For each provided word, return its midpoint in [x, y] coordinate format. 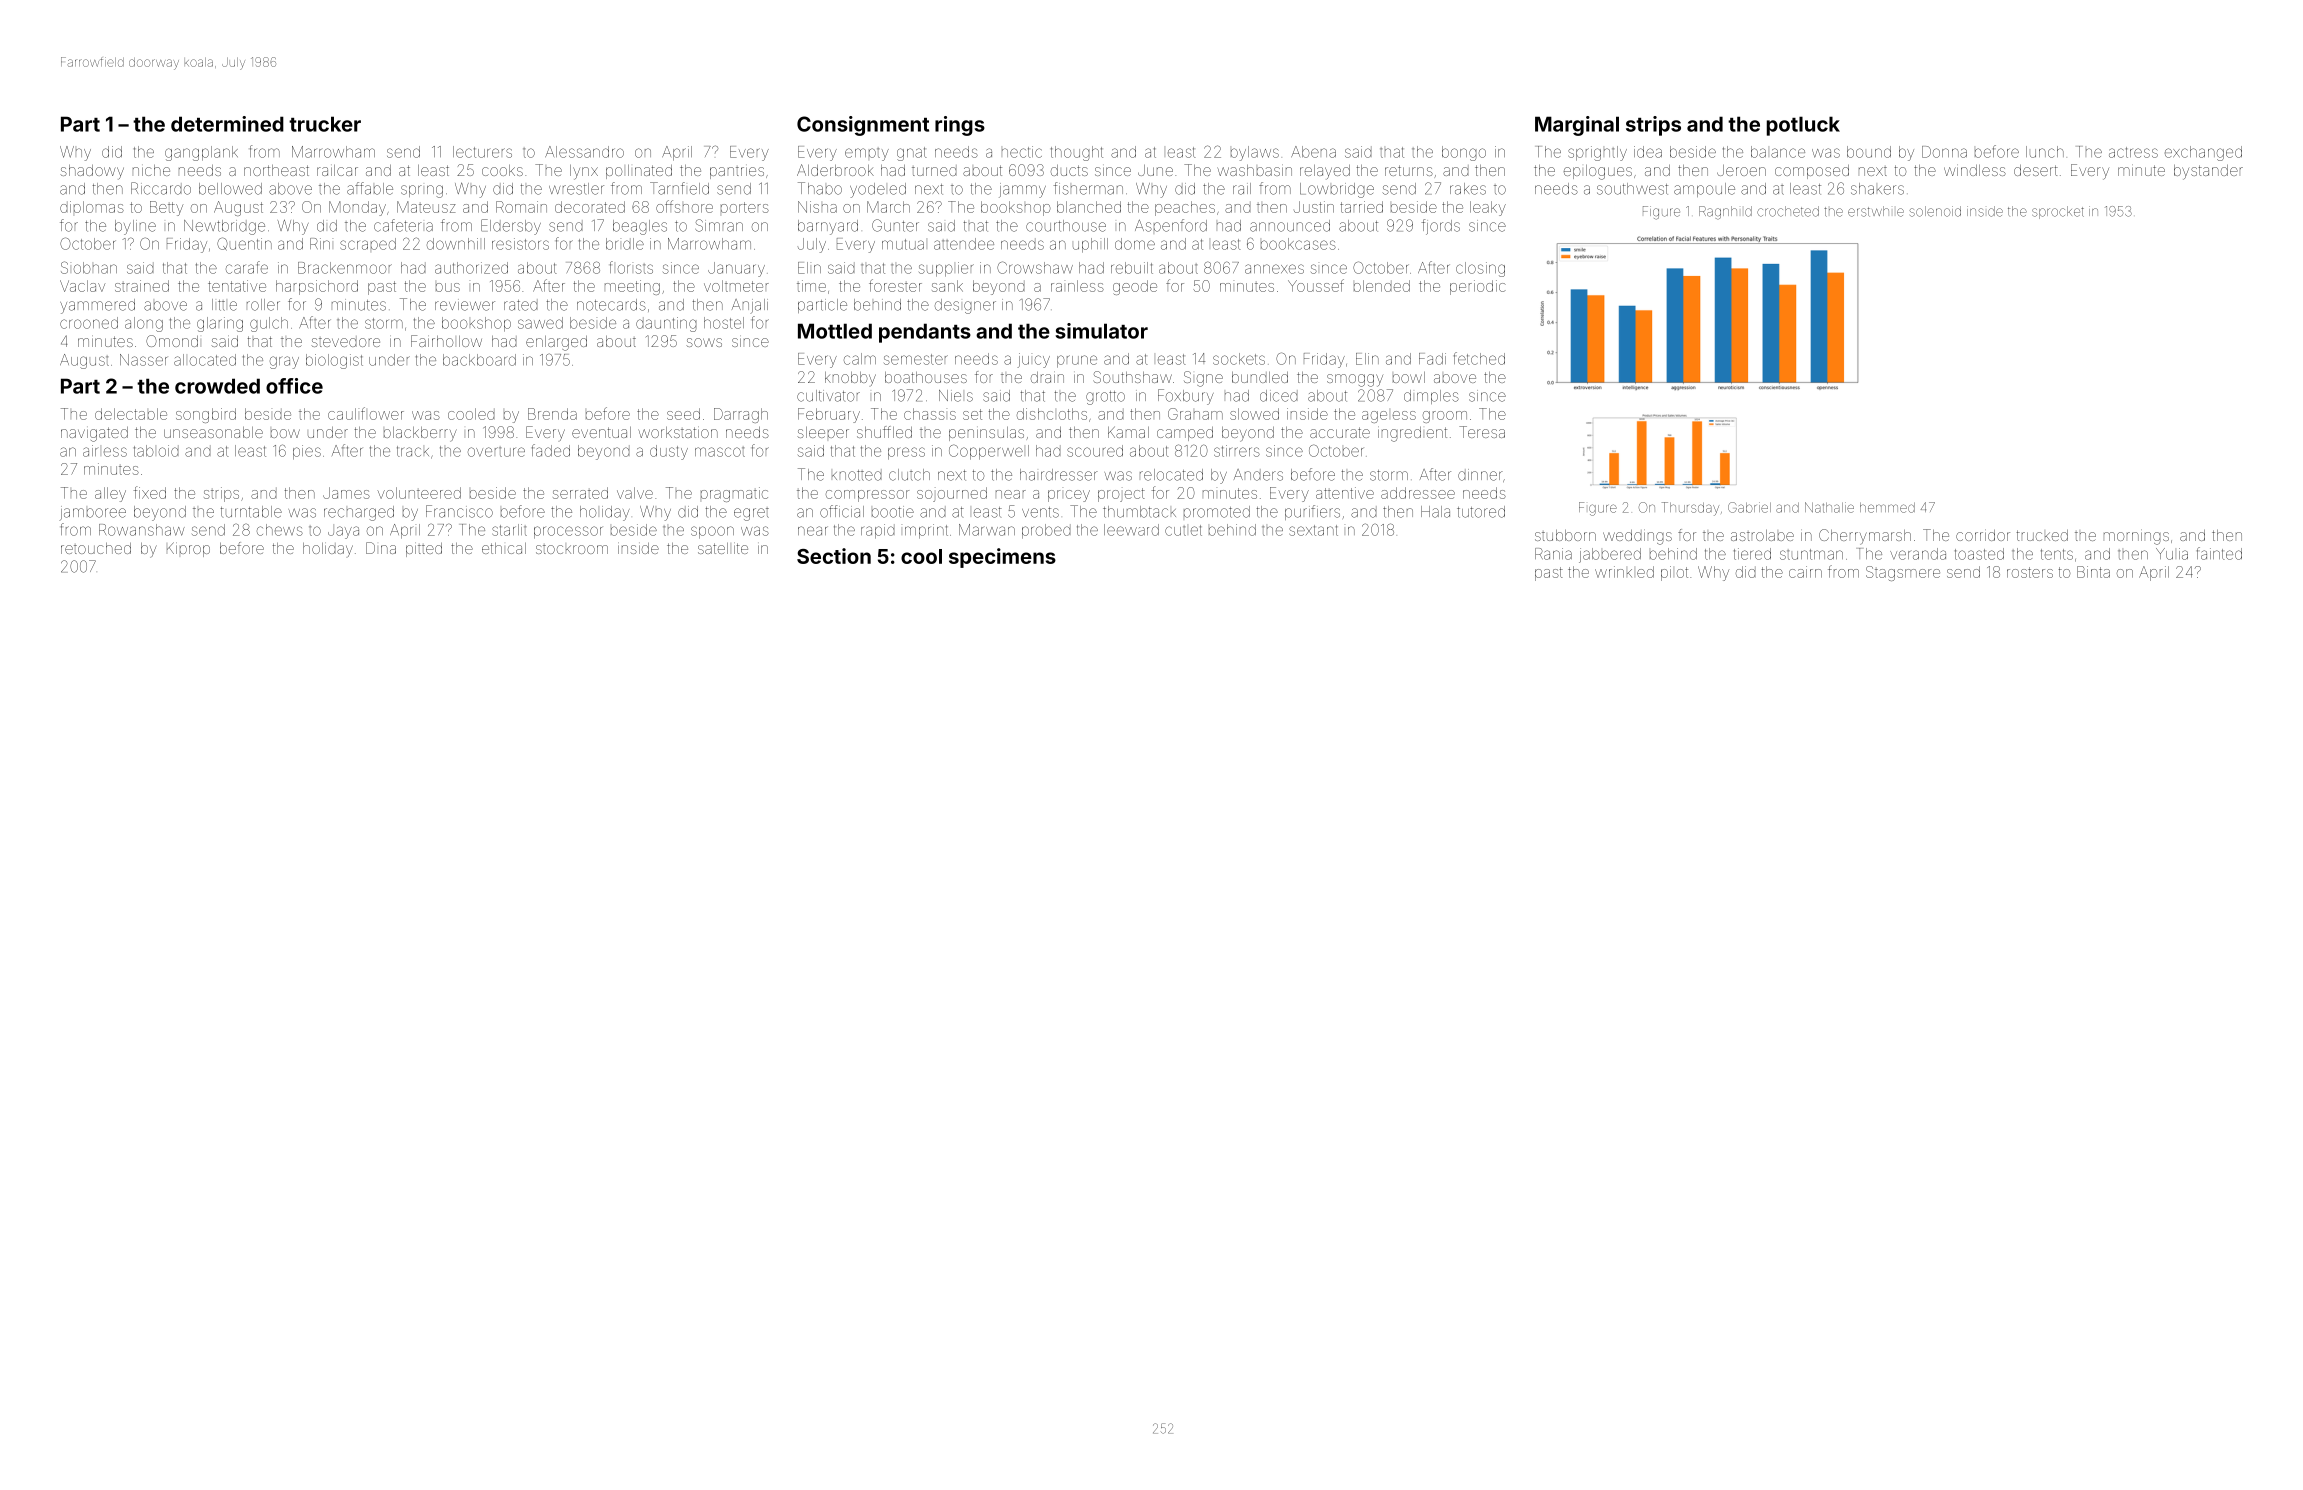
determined [227, 124]
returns [1409, 170]
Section [834, 556]
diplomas [92, 207]
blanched [1089, 207]
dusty [669, 452]
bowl [1409, 377]
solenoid [1935, 211]
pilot [1674, 573]
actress [2133, 152]
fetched [1479, 358]
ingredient [1412, 434]
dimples [1431, 397]
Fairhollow [446, 341]
